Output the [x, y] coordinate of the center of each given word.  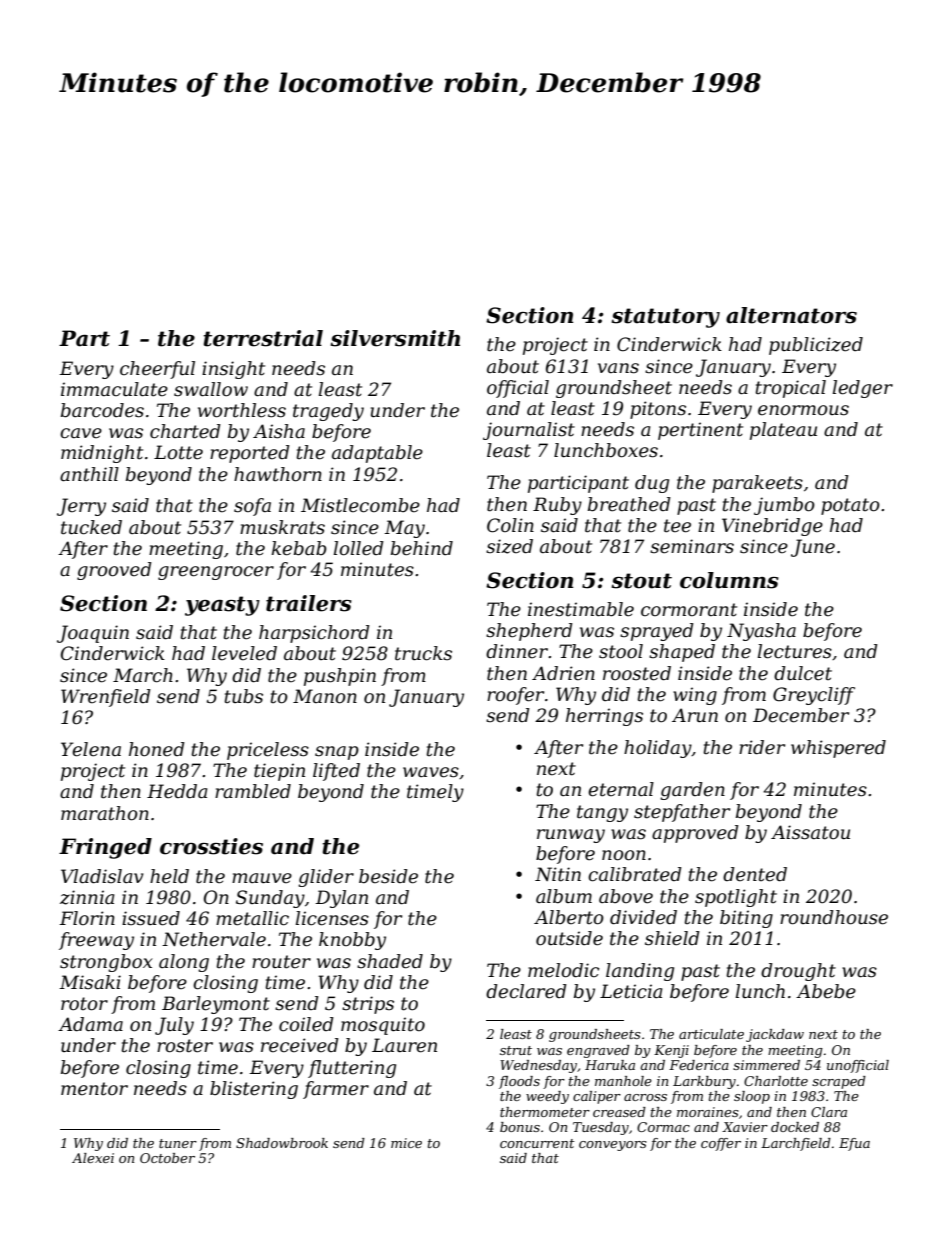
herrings [604, 717]
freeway [96, 941]
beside [388, 876]
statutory [665, 318]
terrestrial [263, 338]
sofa [252, 507]
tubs [243, 696]
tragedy [328, 412]
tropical [790, 389]
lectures [795, 651]
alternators [791, 315]
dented [755, 874]
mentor [94, 1089]
